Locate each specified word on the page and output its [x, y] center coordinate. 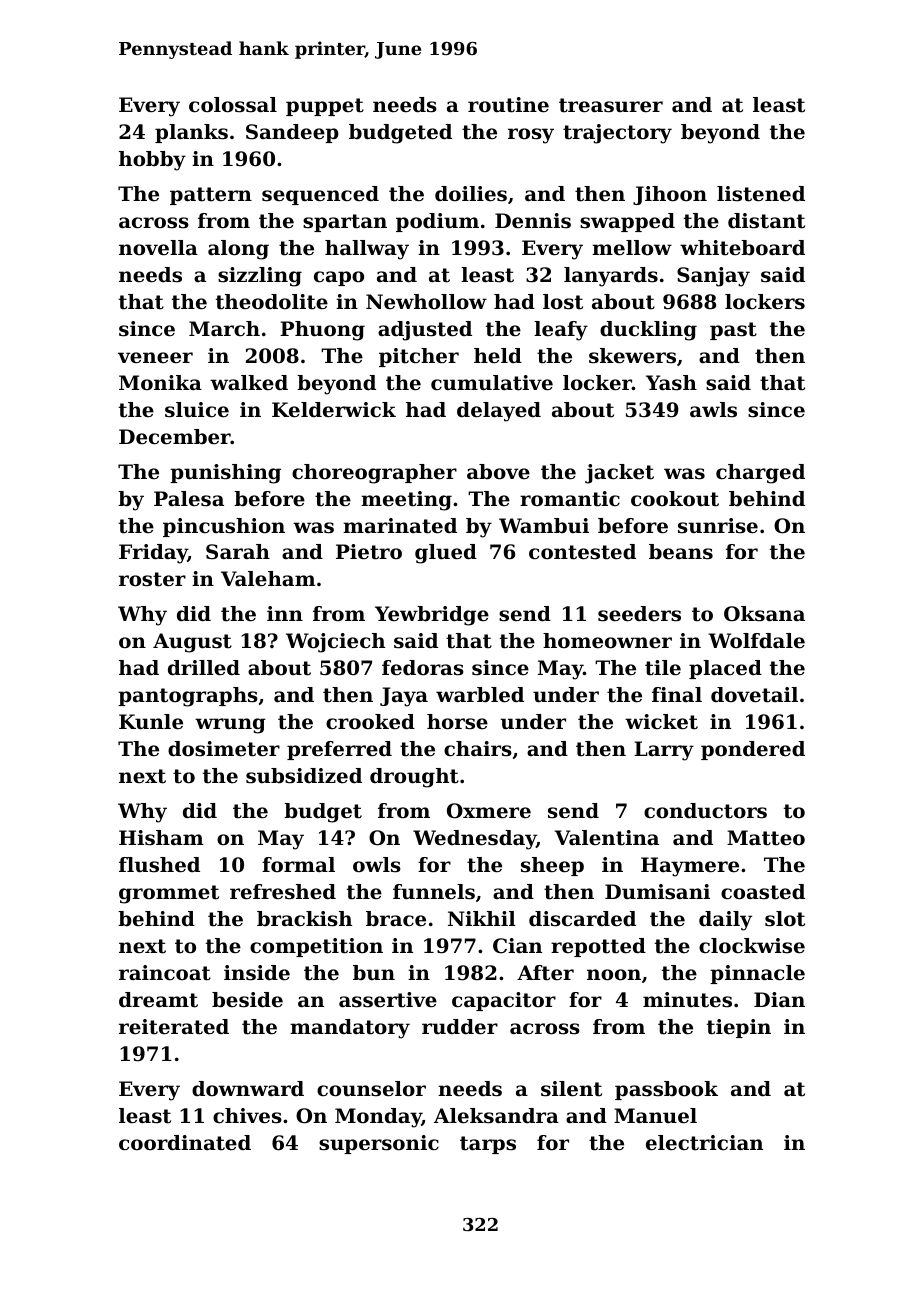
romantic [570, 499]
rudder [460, 1027]
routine [508, 105]
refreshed [283, 892]
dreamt [158, 1000]
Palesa [189, 499]
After [545, 973]
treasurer [611, 105]
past [733, 331]
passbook [666, 1090]
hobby [152, 161]
